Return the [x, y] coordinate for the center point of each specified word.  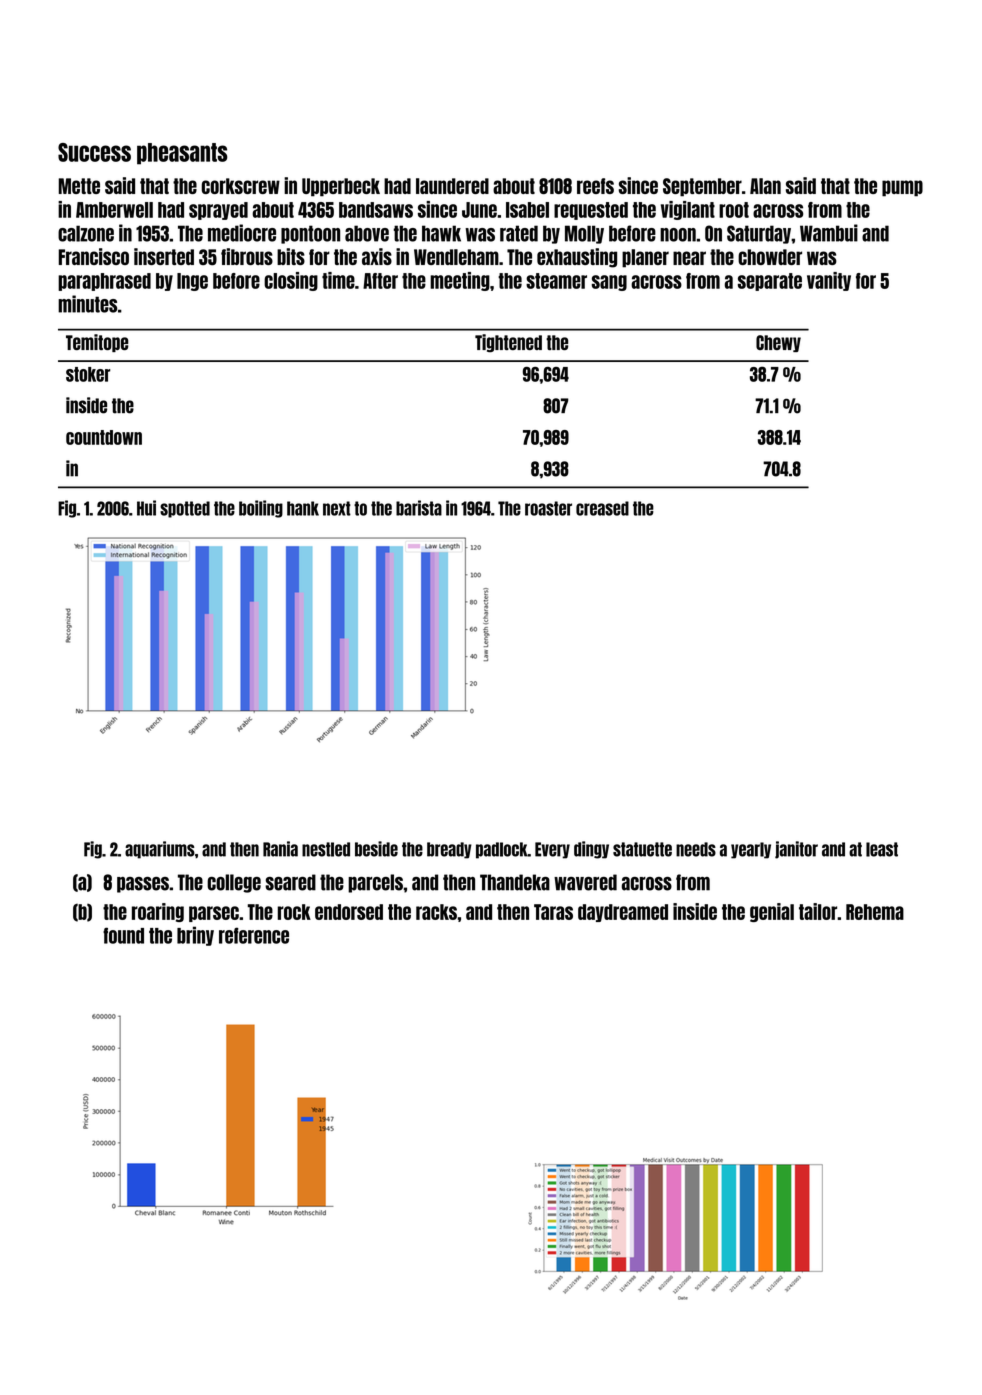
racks [436, 912]
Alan [765, 186]
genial [772, 912]
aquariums [160, 850]
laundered [452, 186]
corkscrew [241, 186]
